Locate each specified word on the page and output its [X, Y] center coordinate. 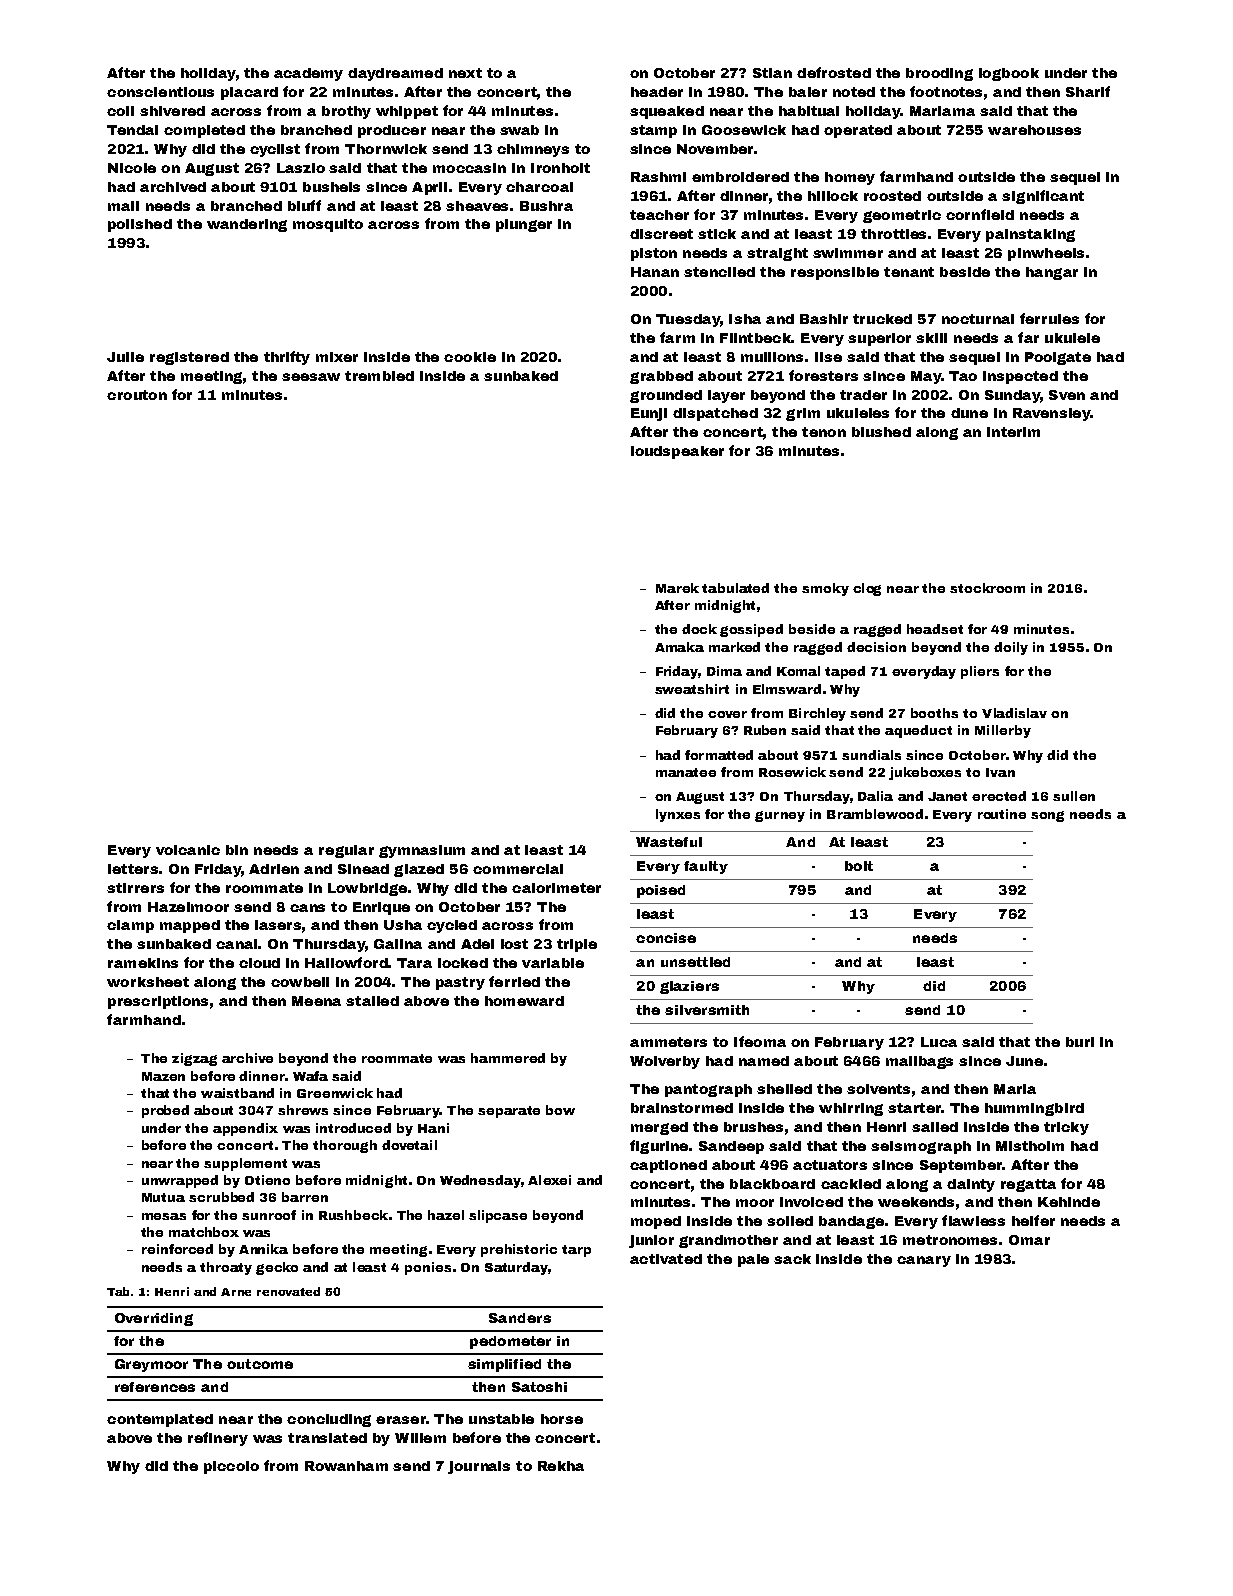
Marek [677, 588]
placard [249, 93]
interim [1013, 432]
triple [577, 945]
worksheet [148, 982]
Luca [939, 1042]
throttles [893, 234]
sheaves [477, 206]
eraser [401, 1420]
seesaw [311, 377]
